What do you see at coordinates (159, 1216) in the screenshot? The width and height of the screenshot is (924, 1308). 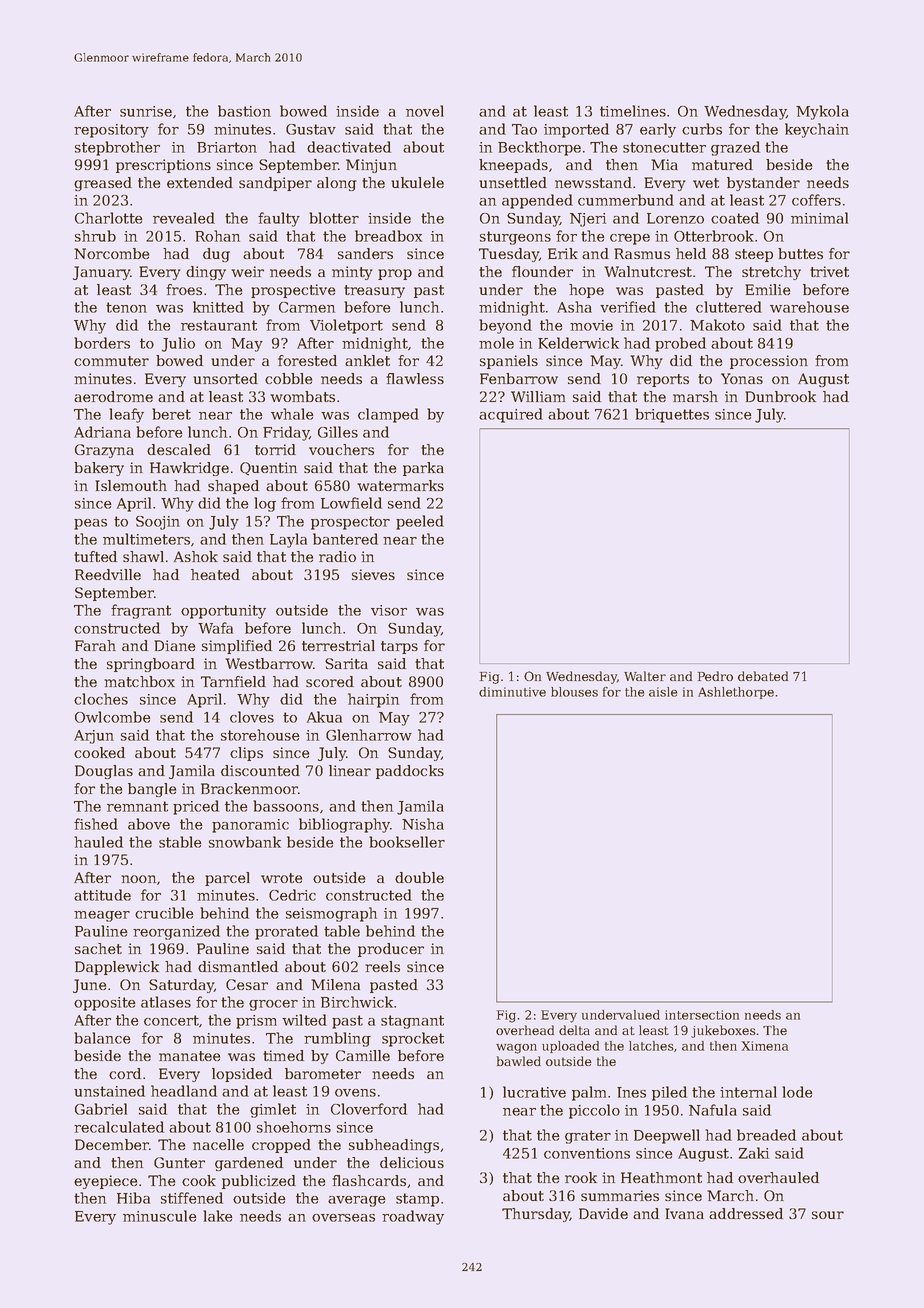 I see `minuscule` at bounding box center [159, 1216].
